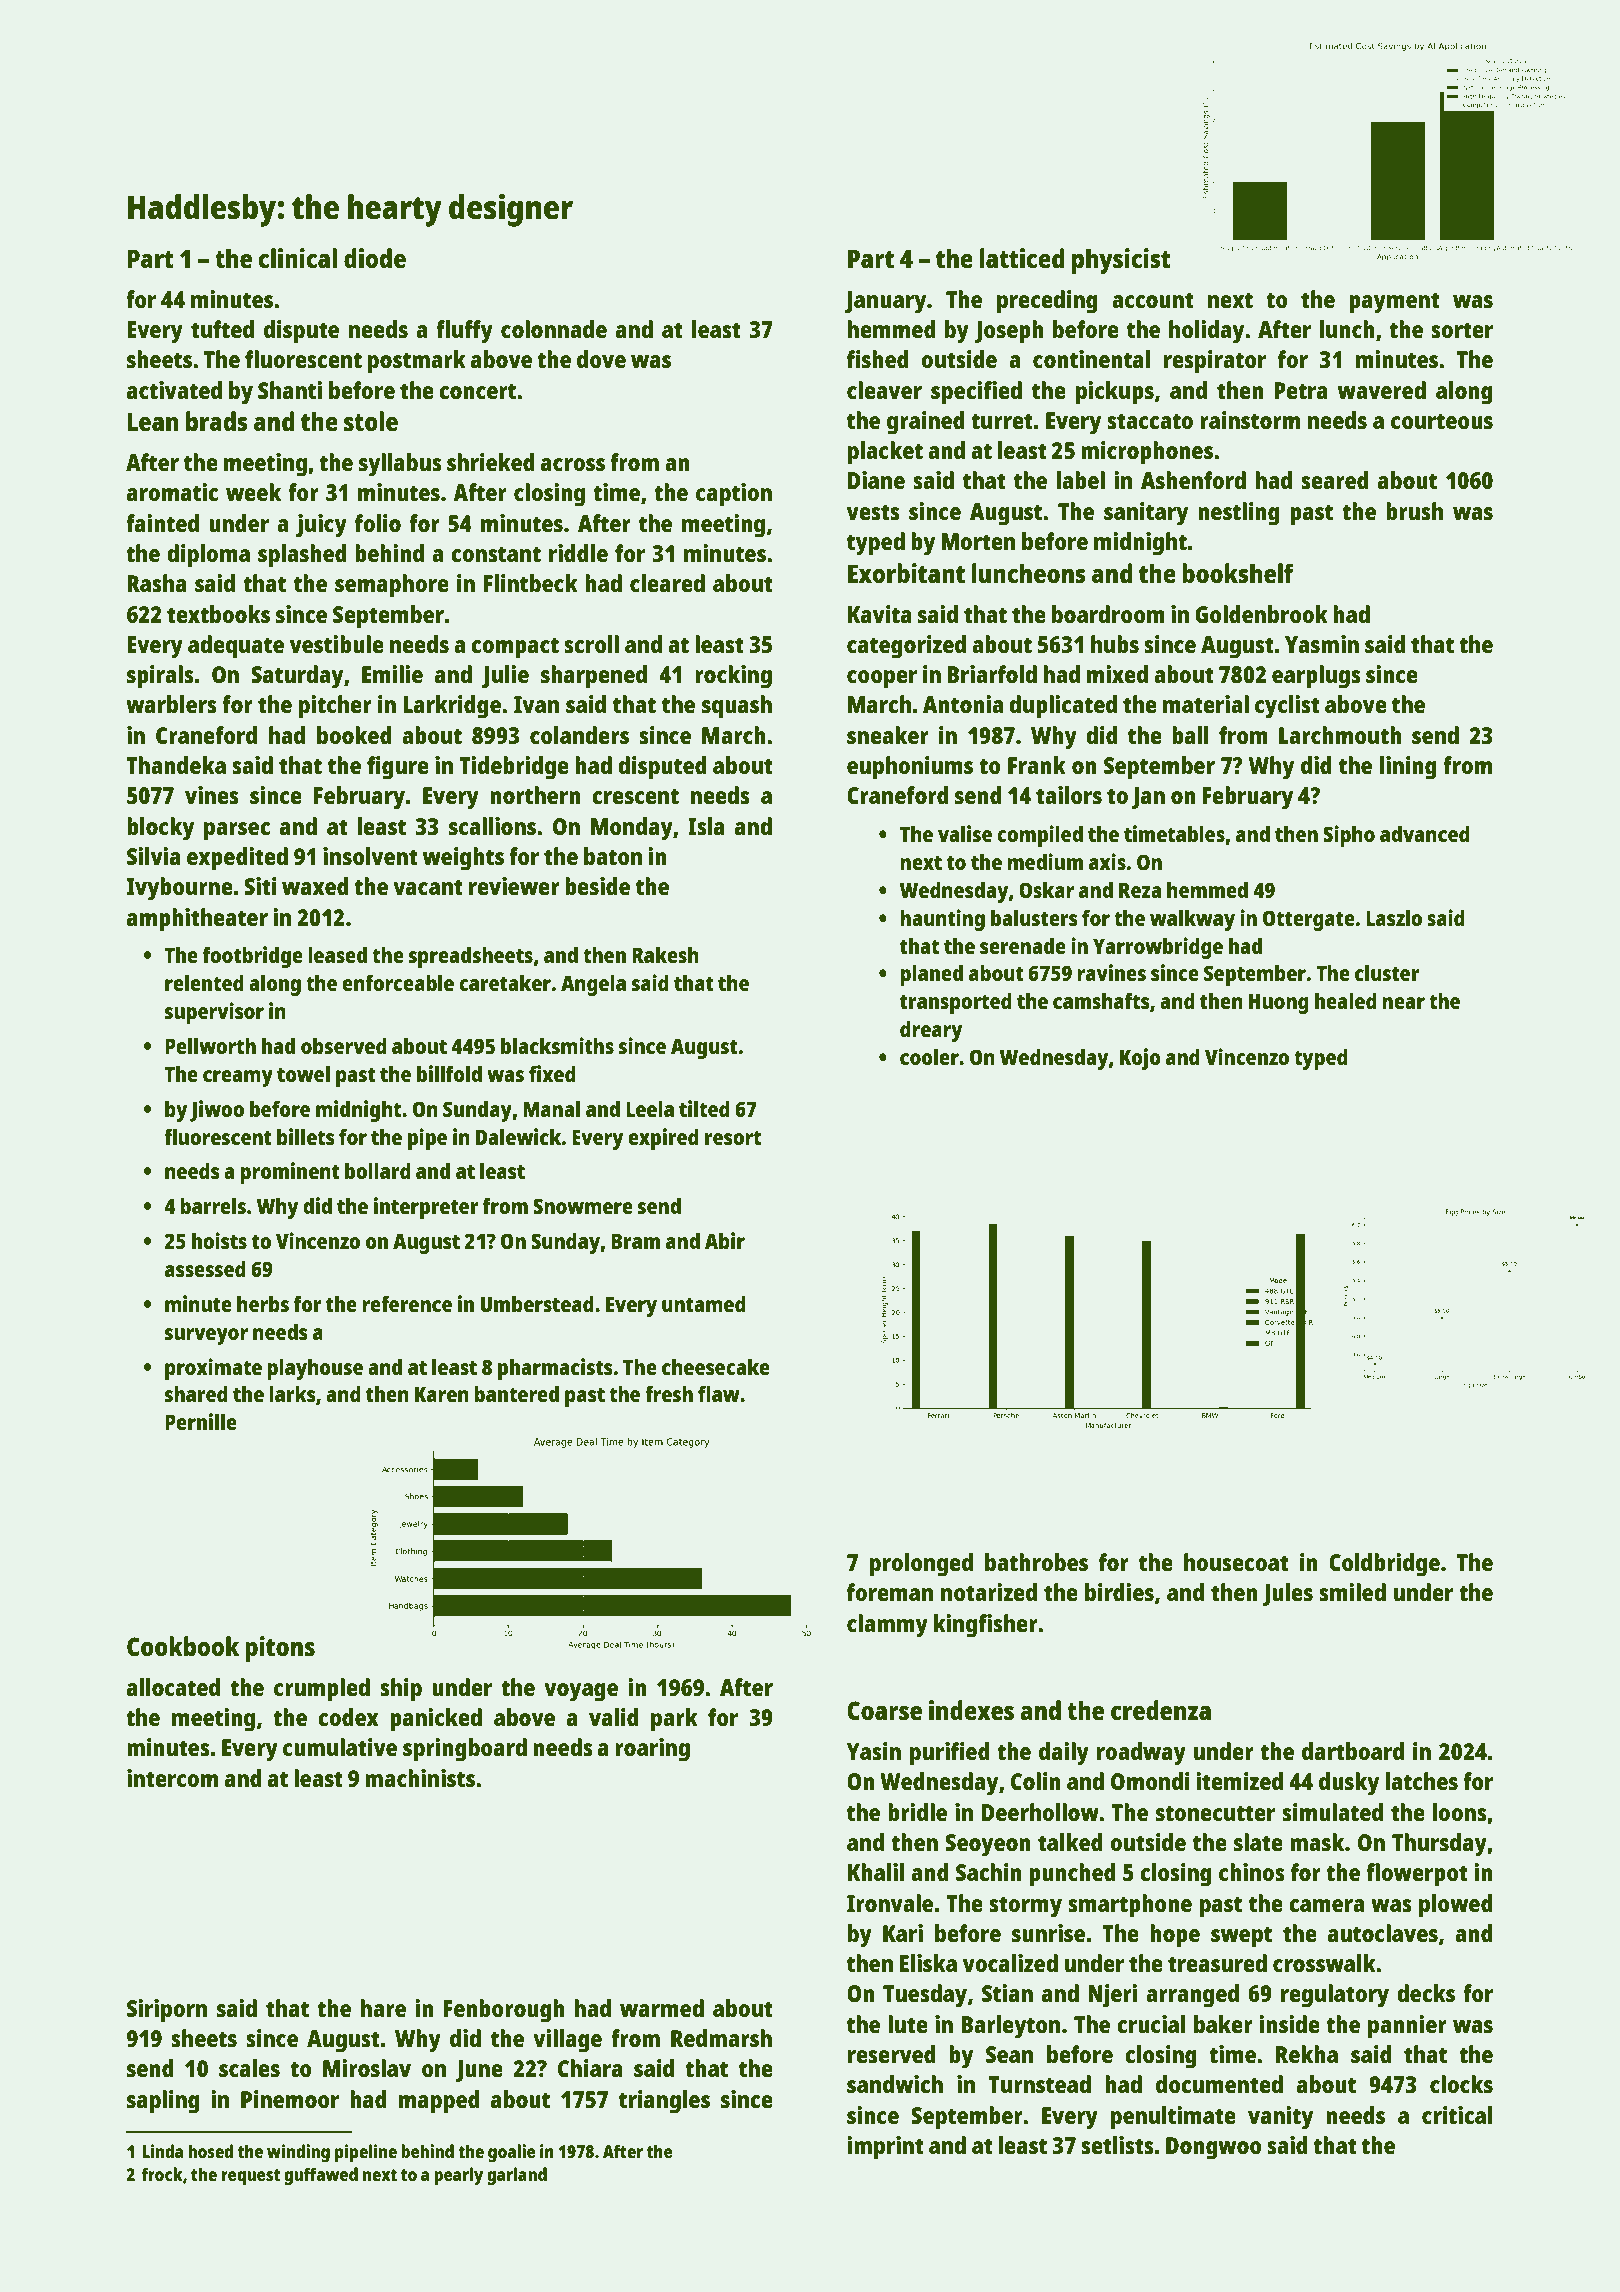 This document has height=2292, width=1620. I want to click on tufted, so click(222, 329).
